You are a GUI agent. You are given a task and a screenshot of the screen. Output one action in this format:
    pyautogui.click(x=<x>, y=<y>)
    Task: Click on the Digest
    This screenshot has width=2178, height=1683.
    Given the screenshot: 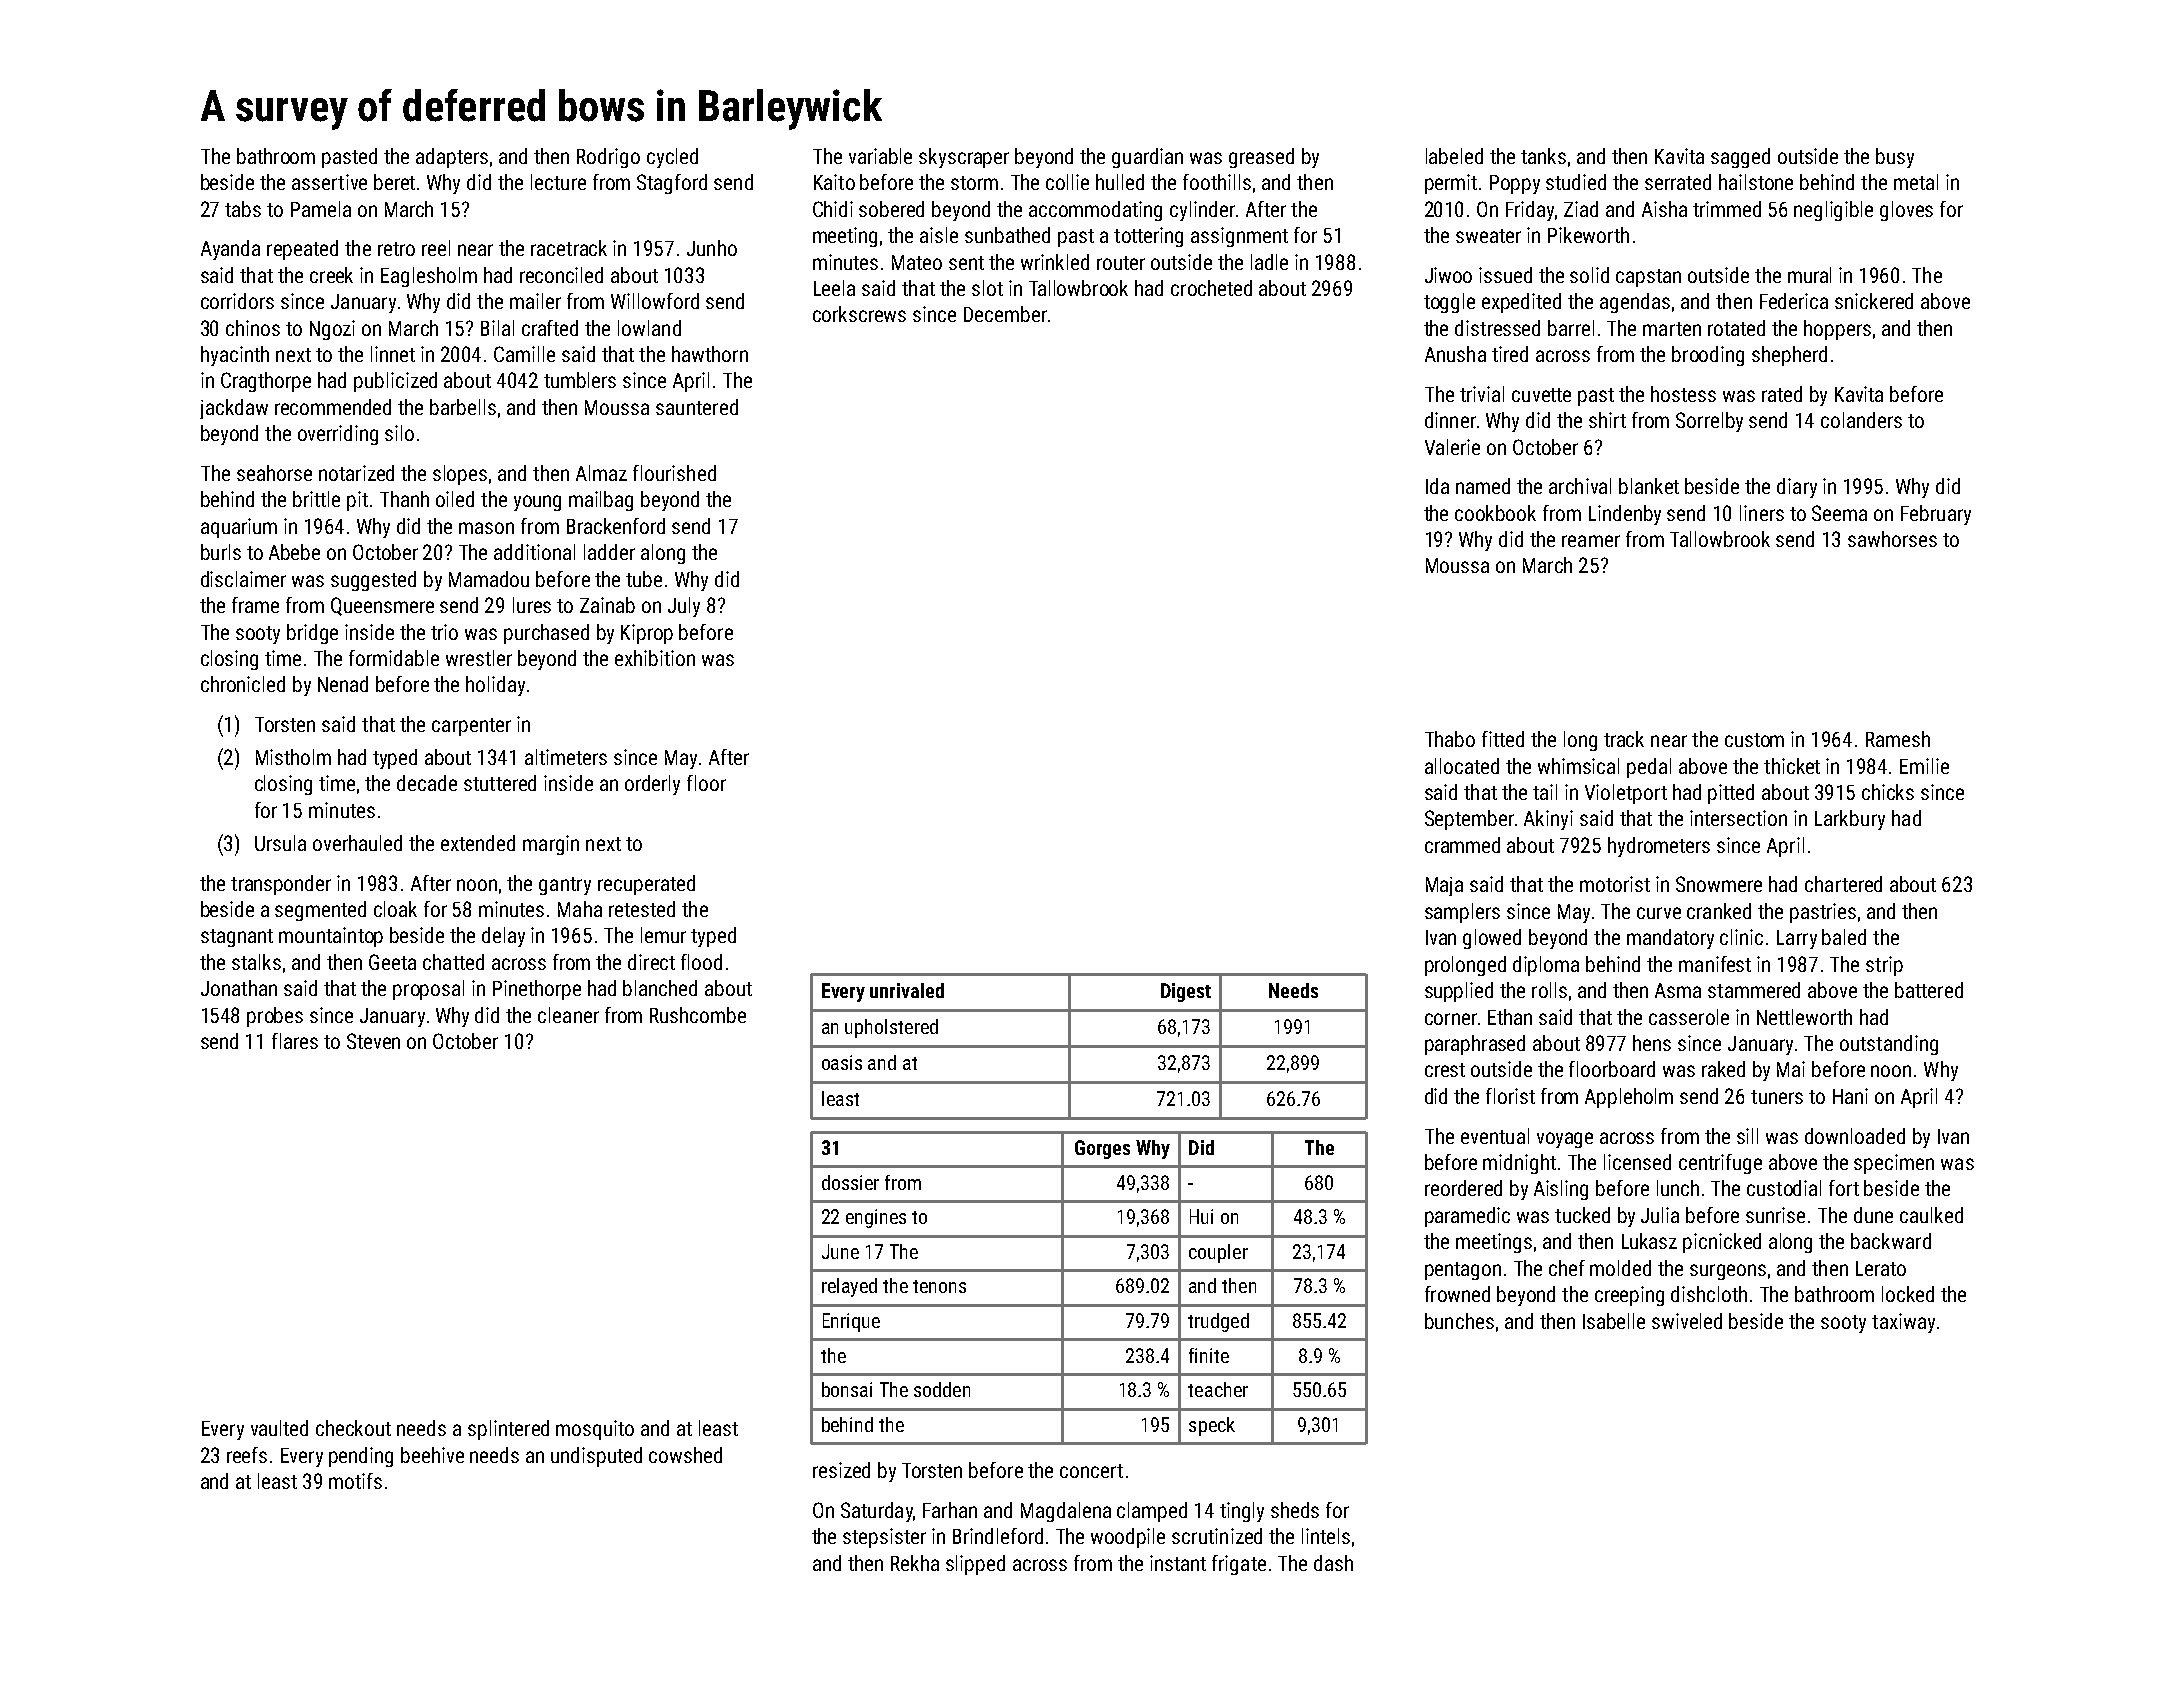 What is the action you would take?
    pyautogui.click(x=1186, y=992)
